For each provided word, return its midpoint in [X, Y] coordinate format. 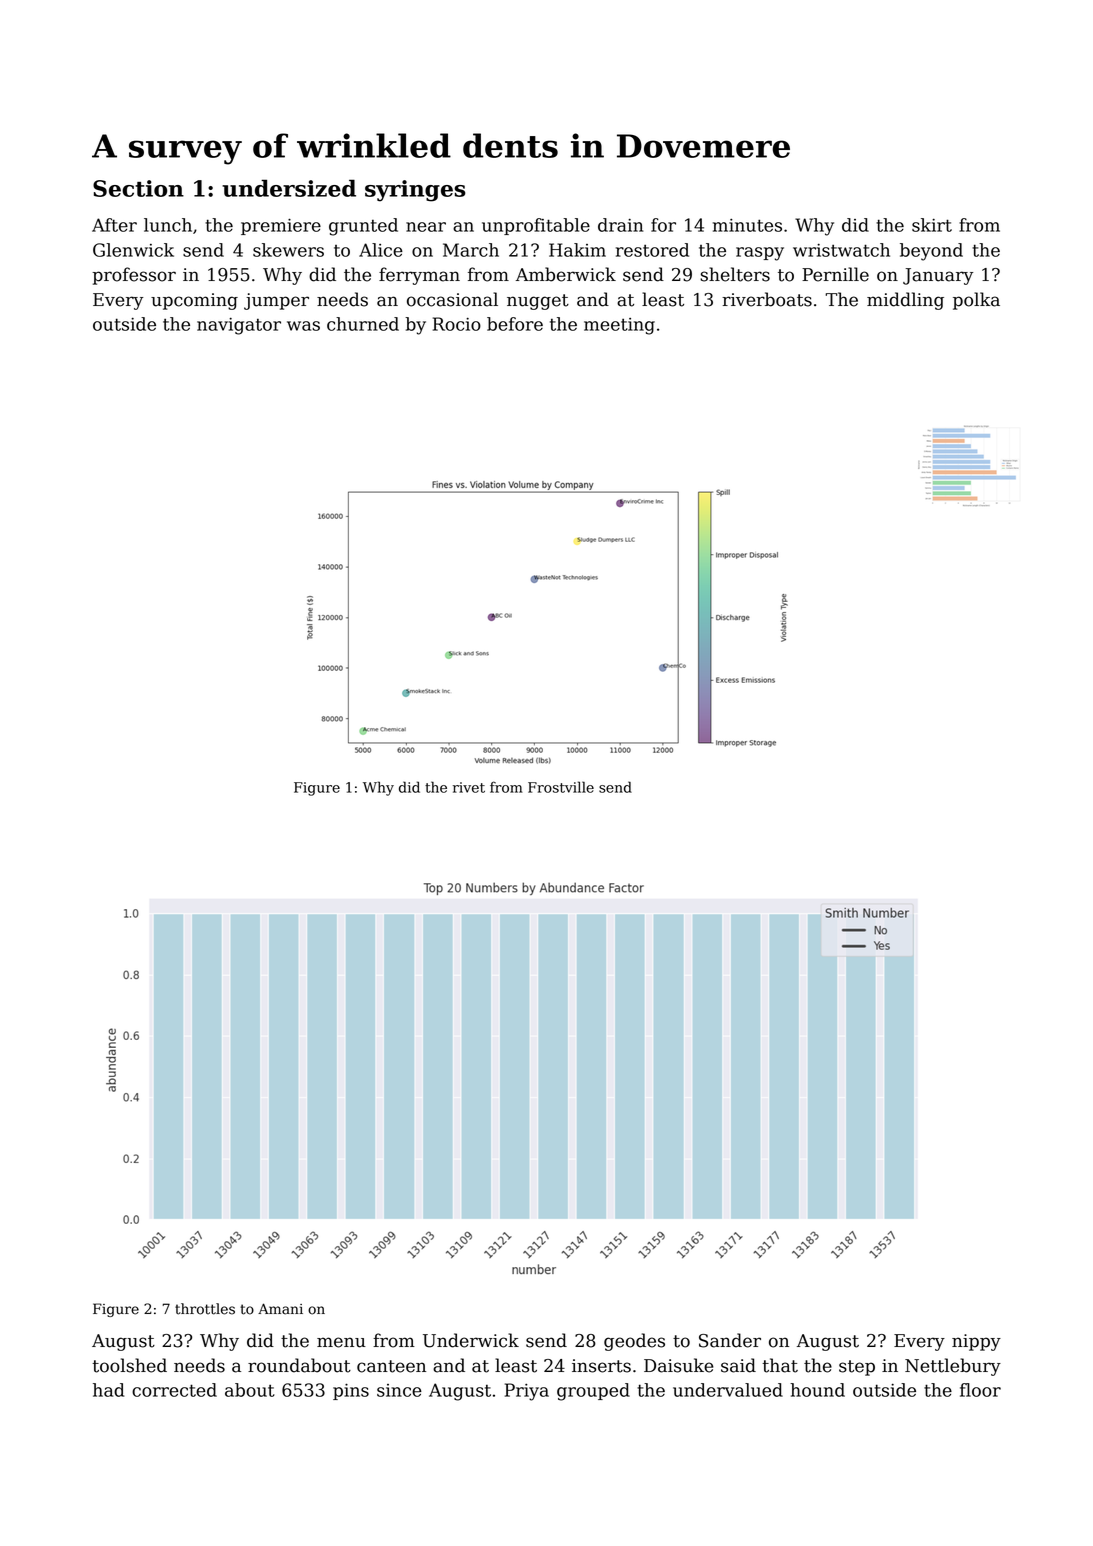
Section [138, 188]
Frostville [561, 787]
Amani [280, 1309]
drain [620, 225]
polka [976, 301]
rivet [469, 787]
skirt [932, 225]
